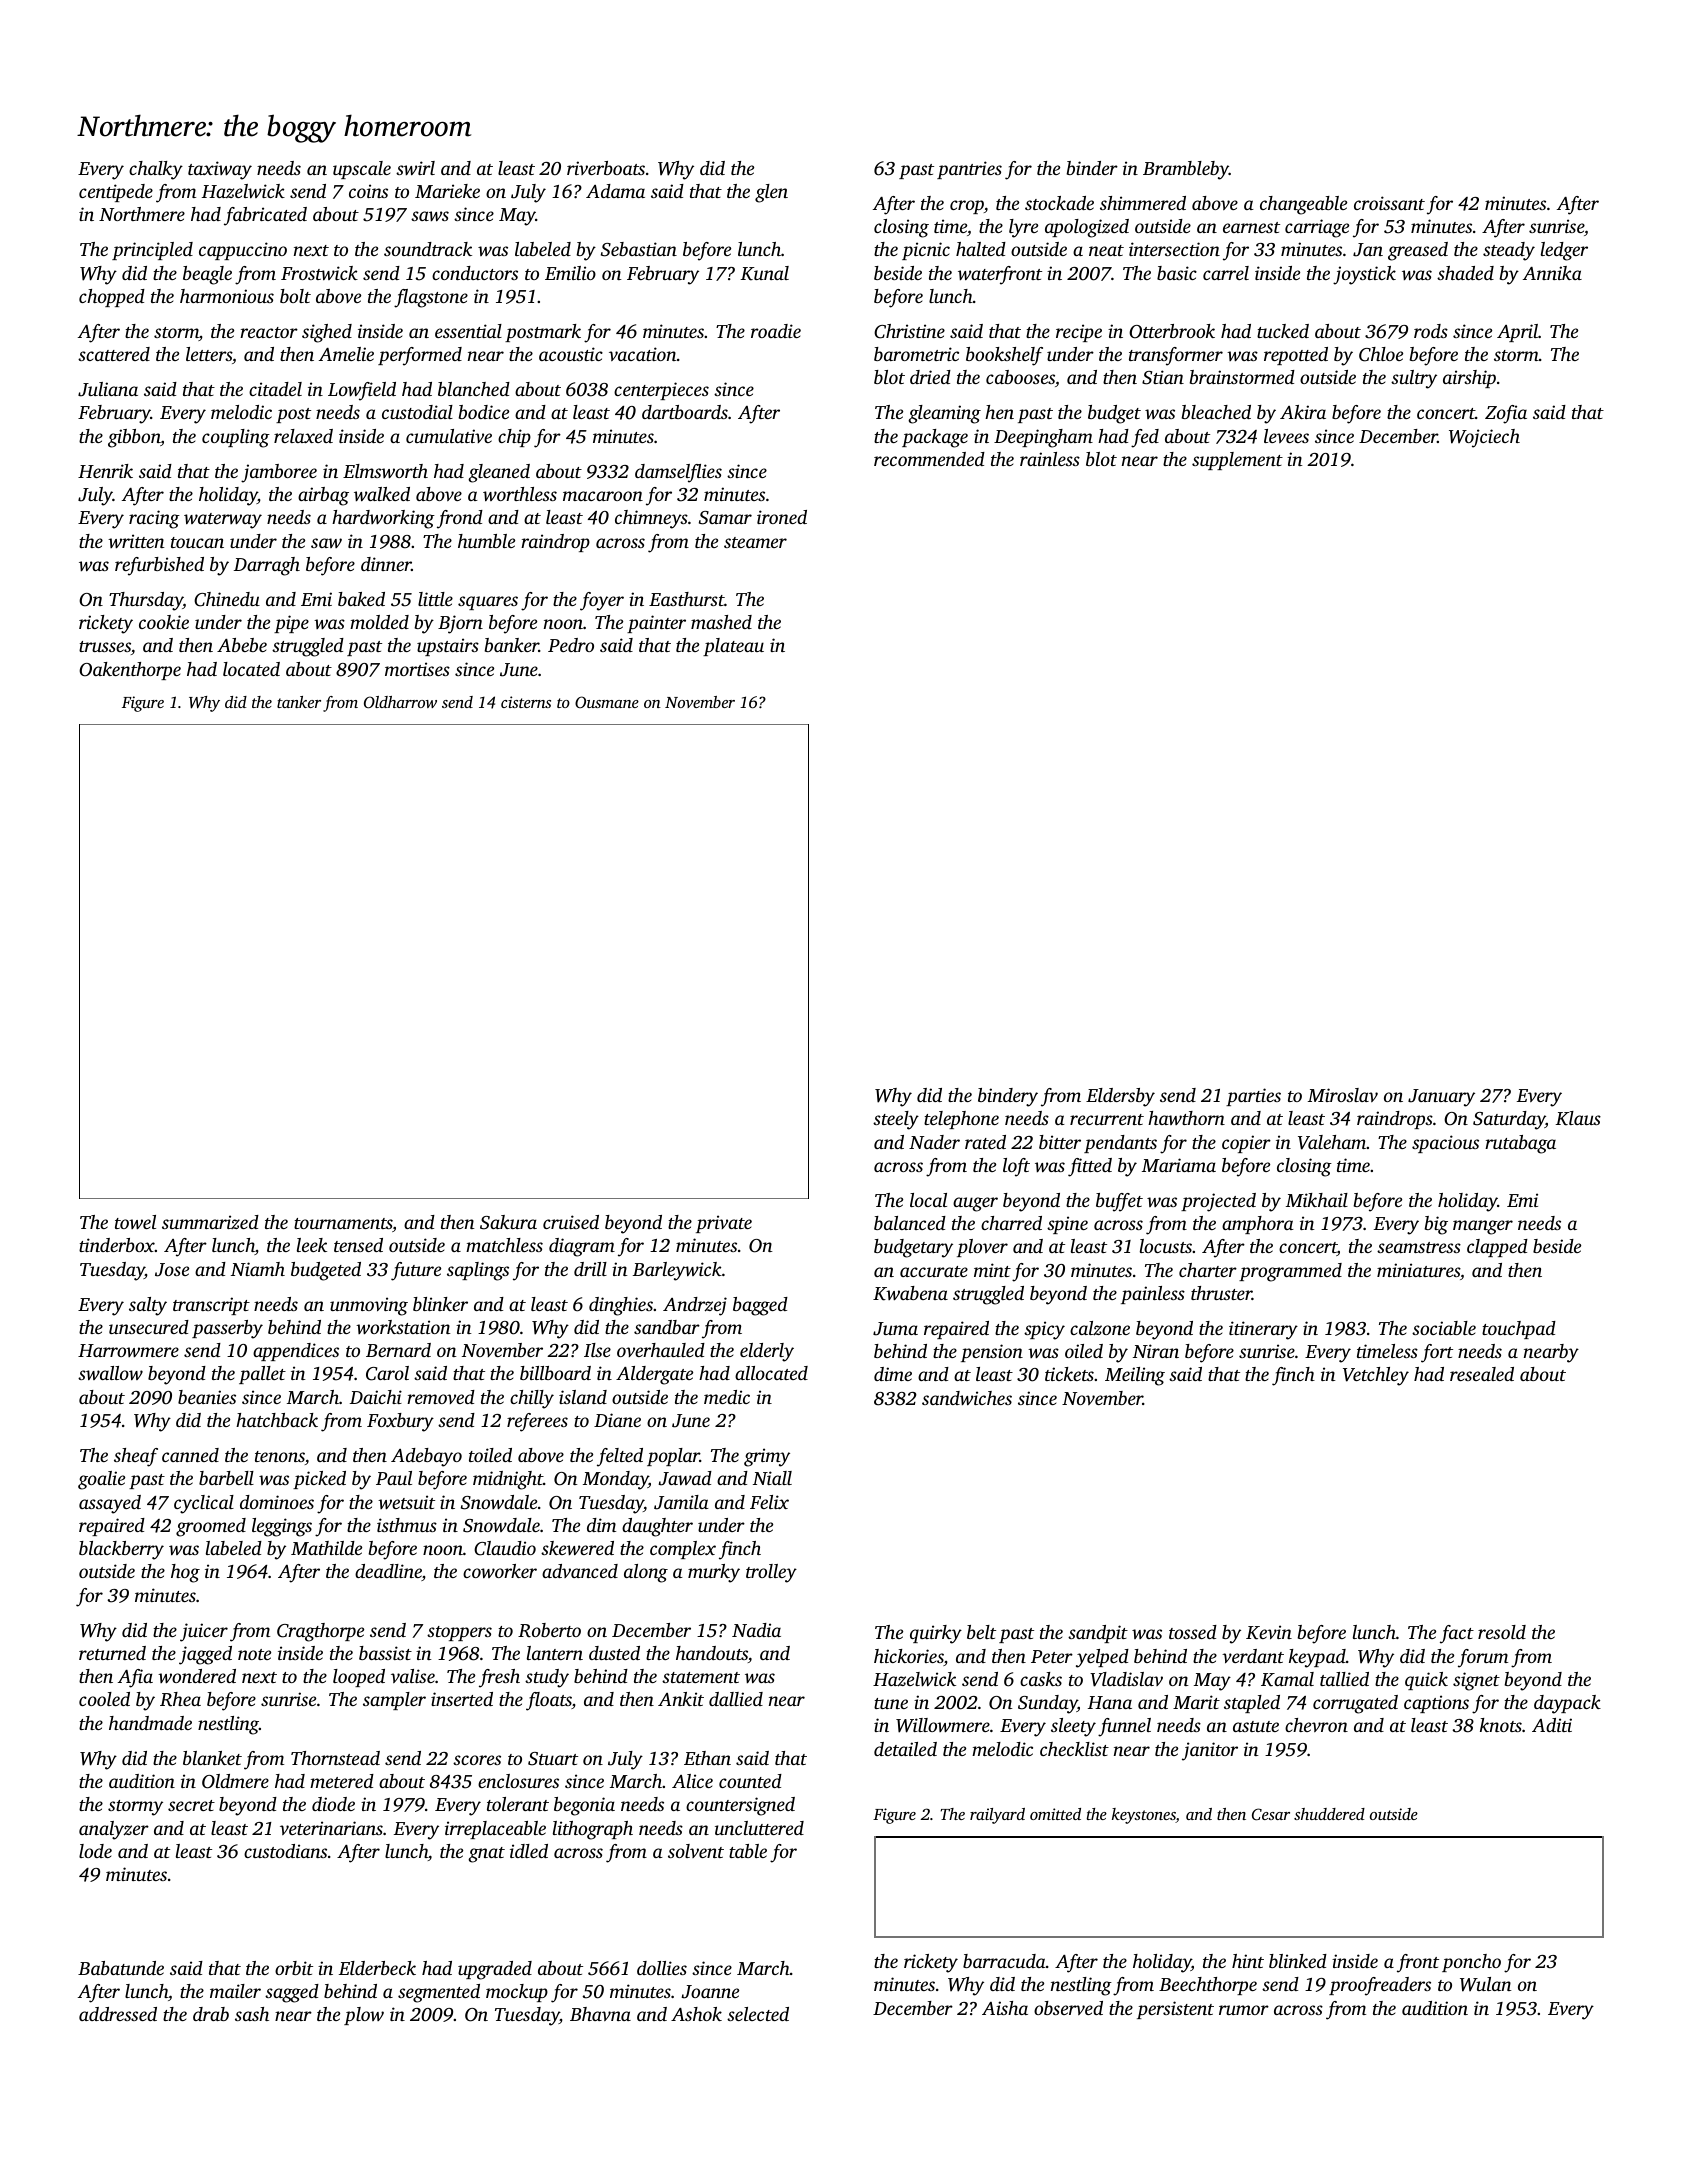 This screenshot has width=1683, height=2178. Describe the element at coordinates (1376, 1376) in the screenshot. I see `Vetchley` at that location.
